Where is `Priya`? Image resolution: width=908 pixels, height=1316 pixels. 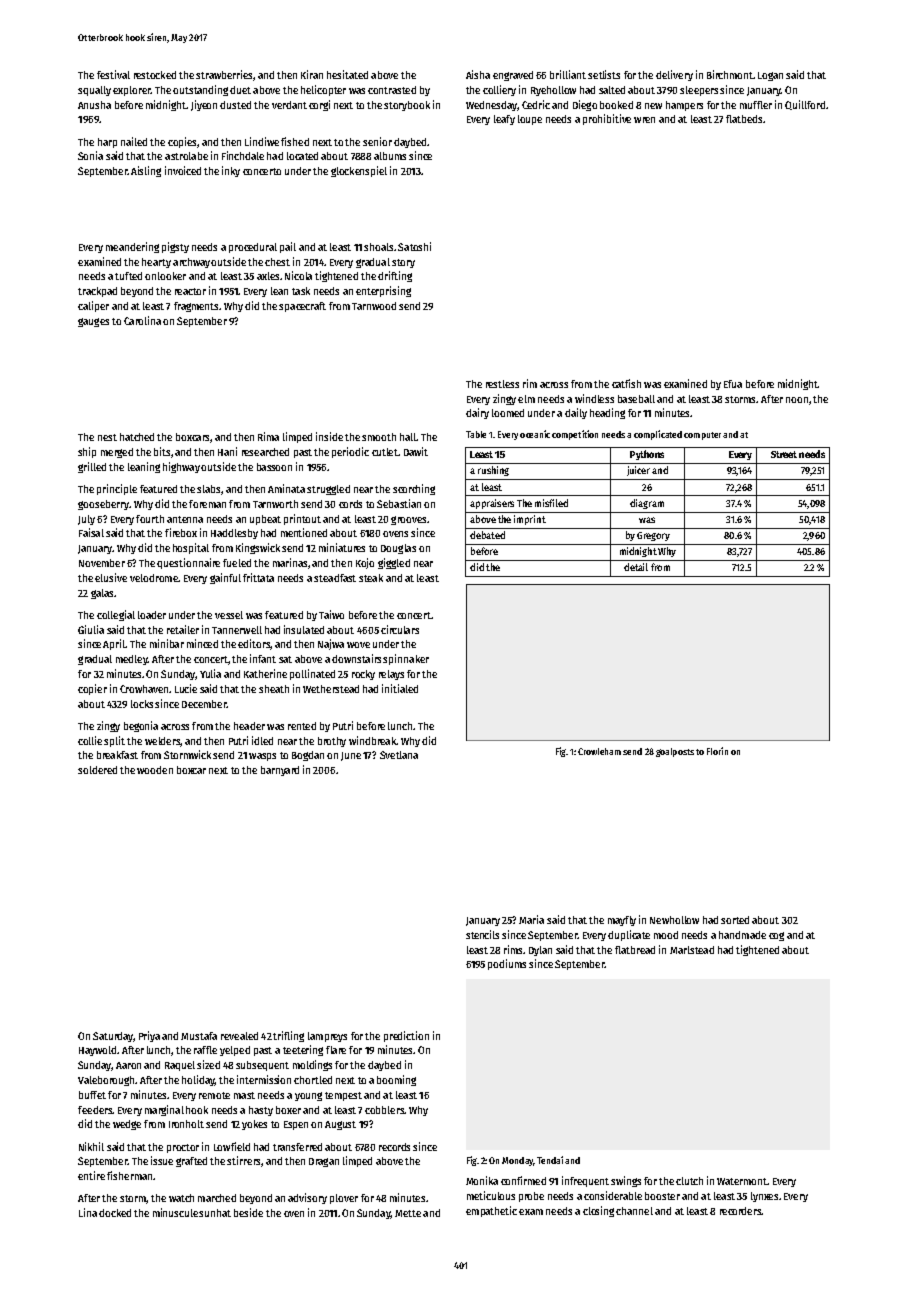
Priya is located at coordinates (149, 1036).
